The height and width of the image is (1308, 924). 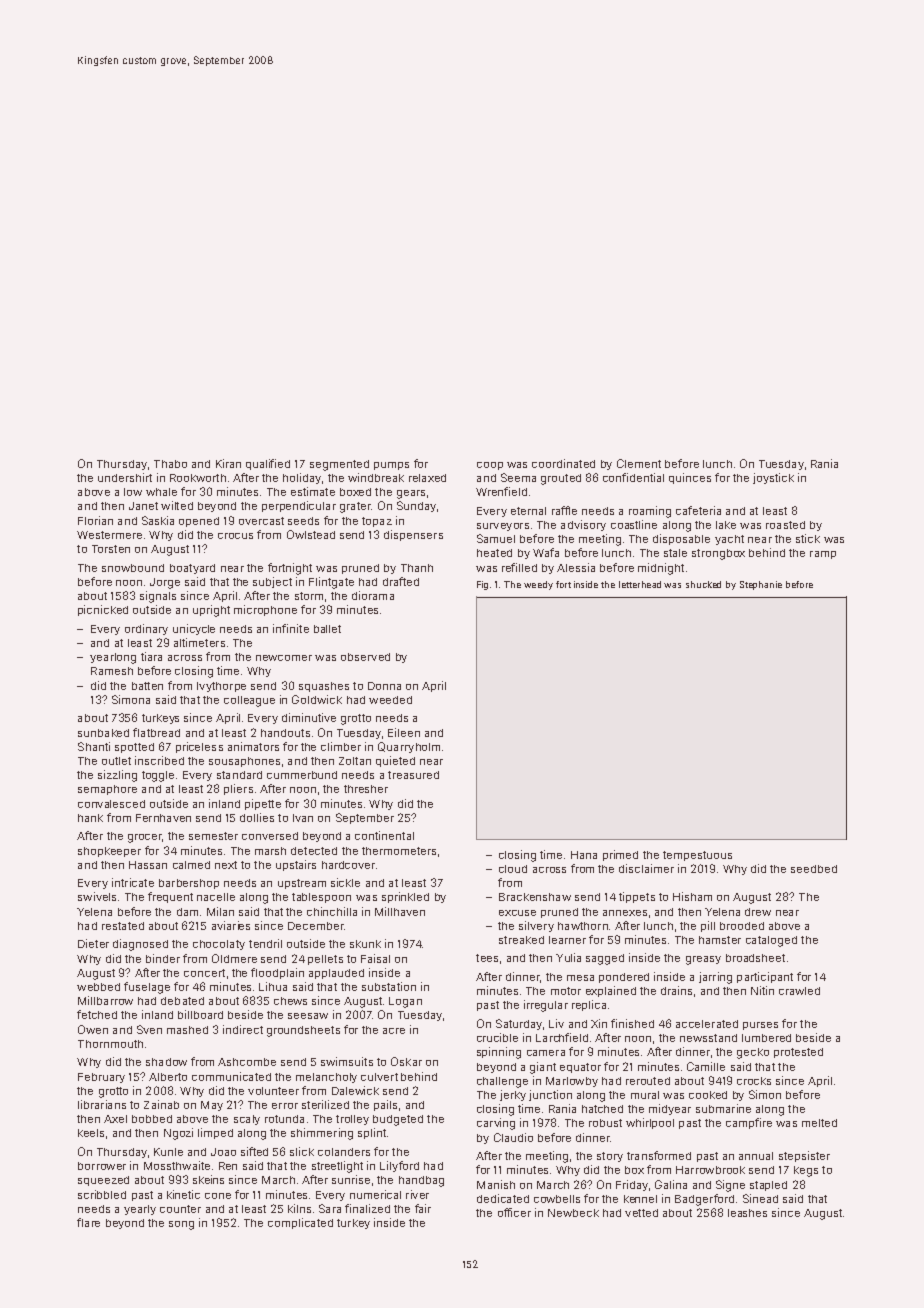 I want to click on grouted, so click(x=561, y=479).
